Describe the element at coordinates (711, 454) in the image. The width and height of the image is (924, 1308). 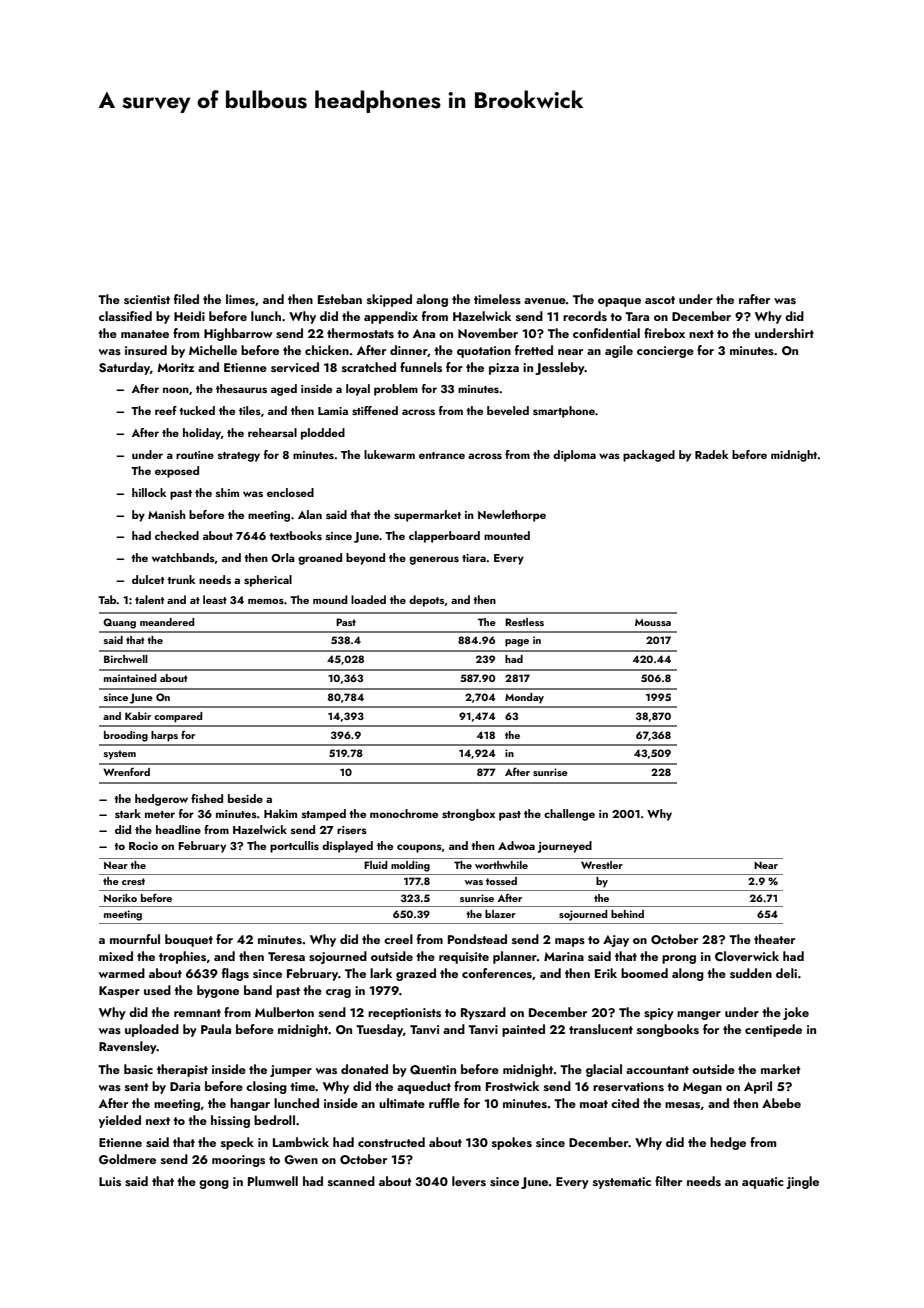
I see `Radek` at that location.
